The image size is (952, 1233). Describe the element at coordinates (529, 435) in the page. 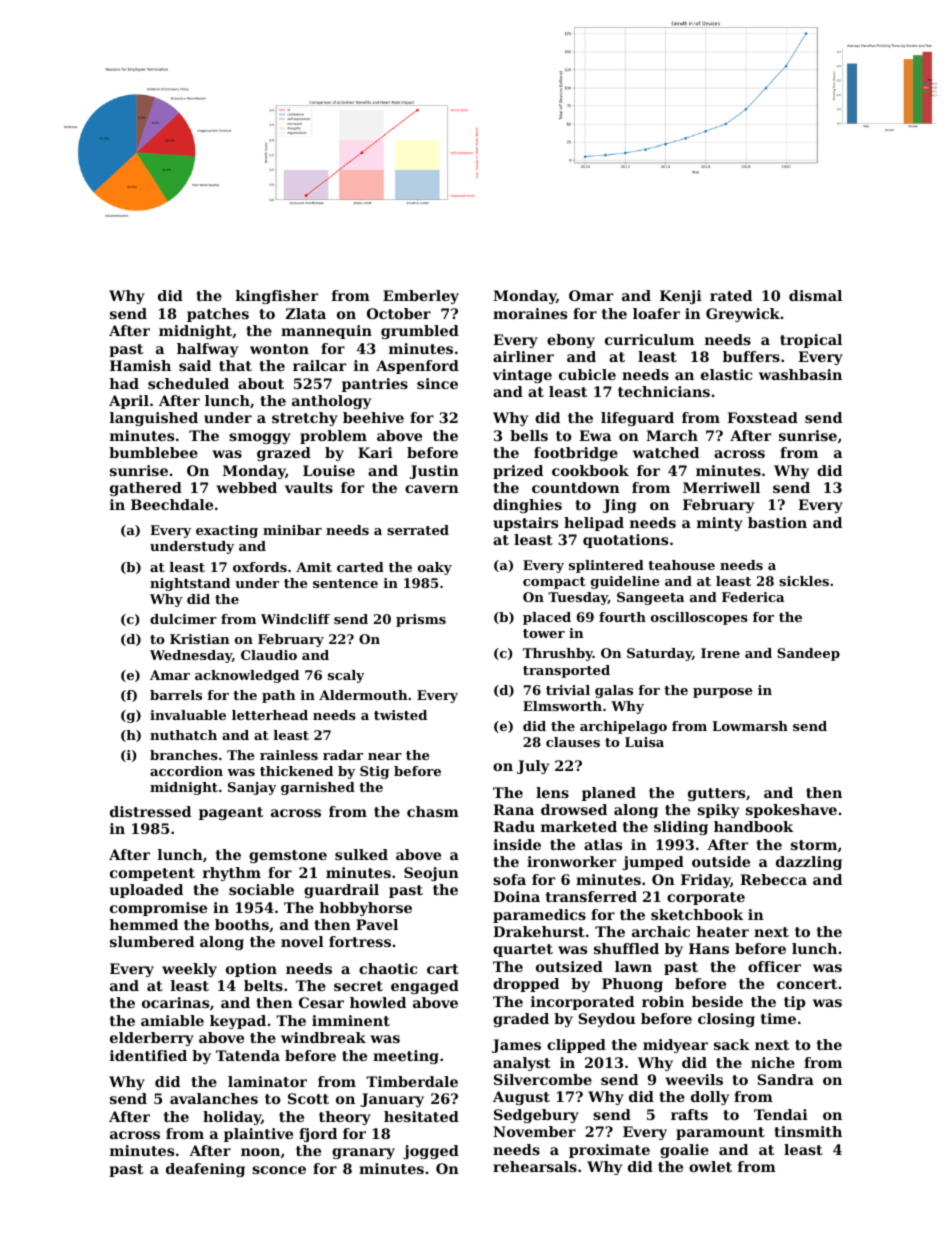

I see `bells` at that location.
